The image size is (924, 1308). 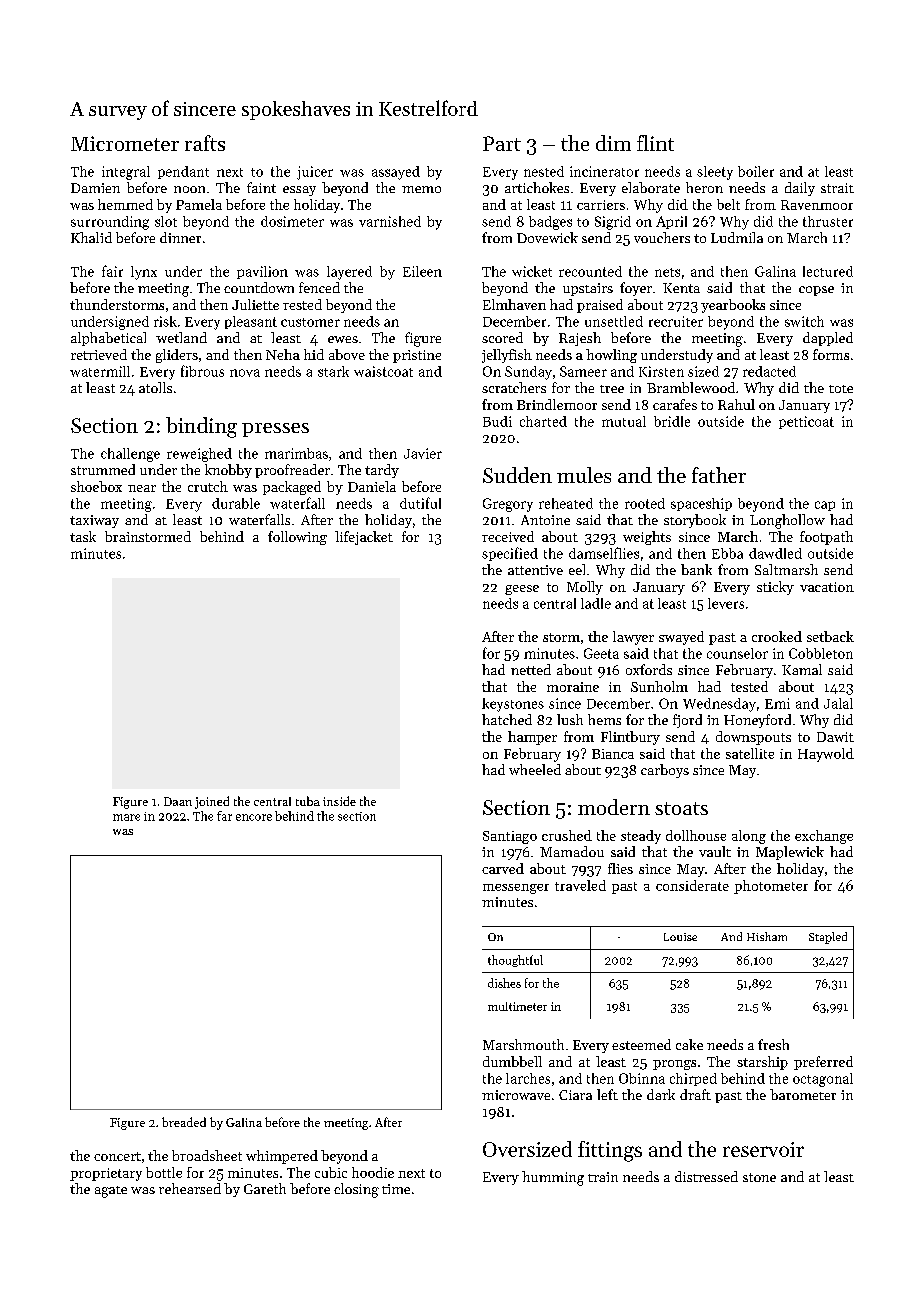 I want to click on April, so click(x=671, y=222).
